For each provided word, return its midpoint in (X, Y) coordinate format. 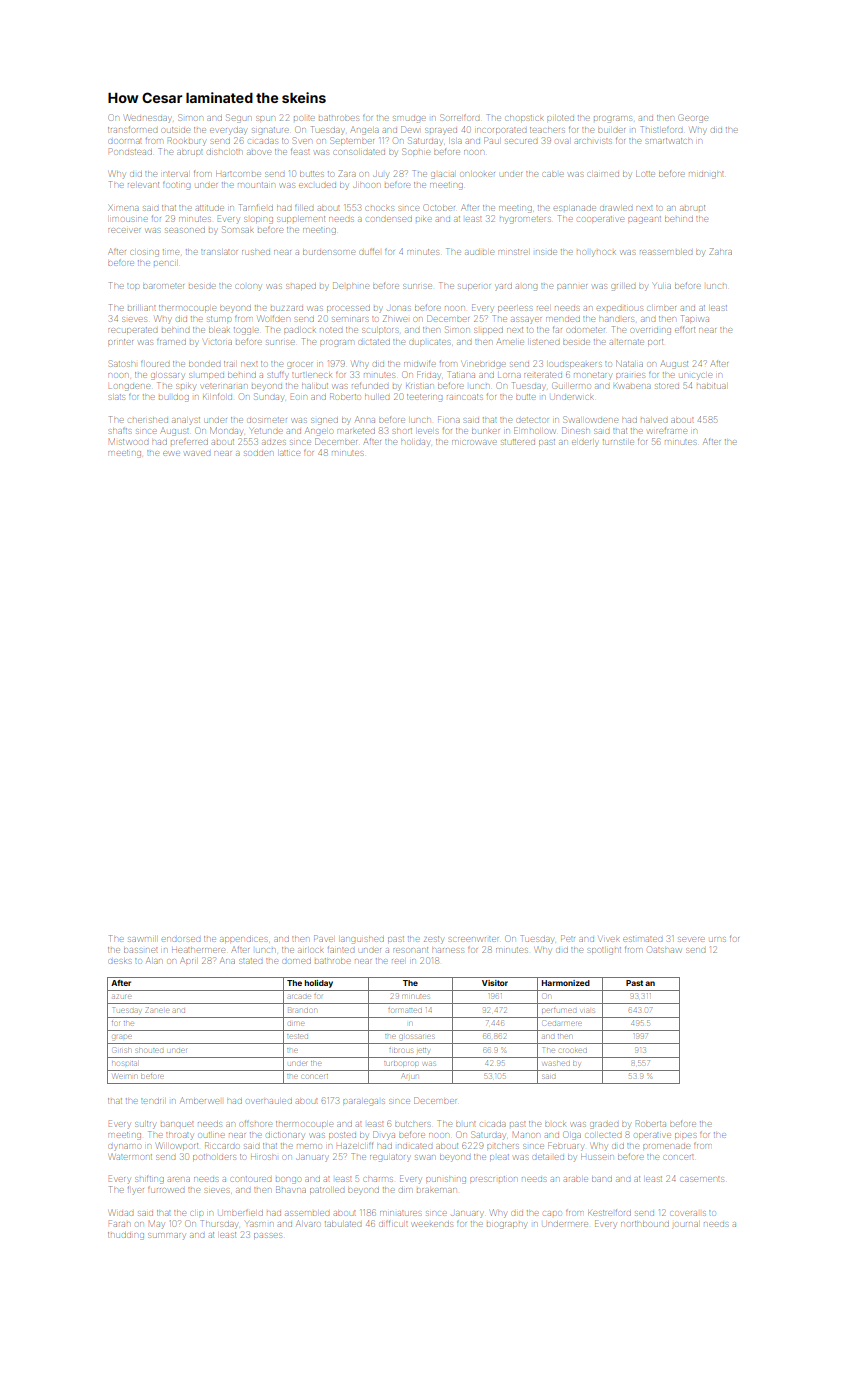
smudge (409, 119)
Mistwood (128, 441)
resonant (410, 950)
